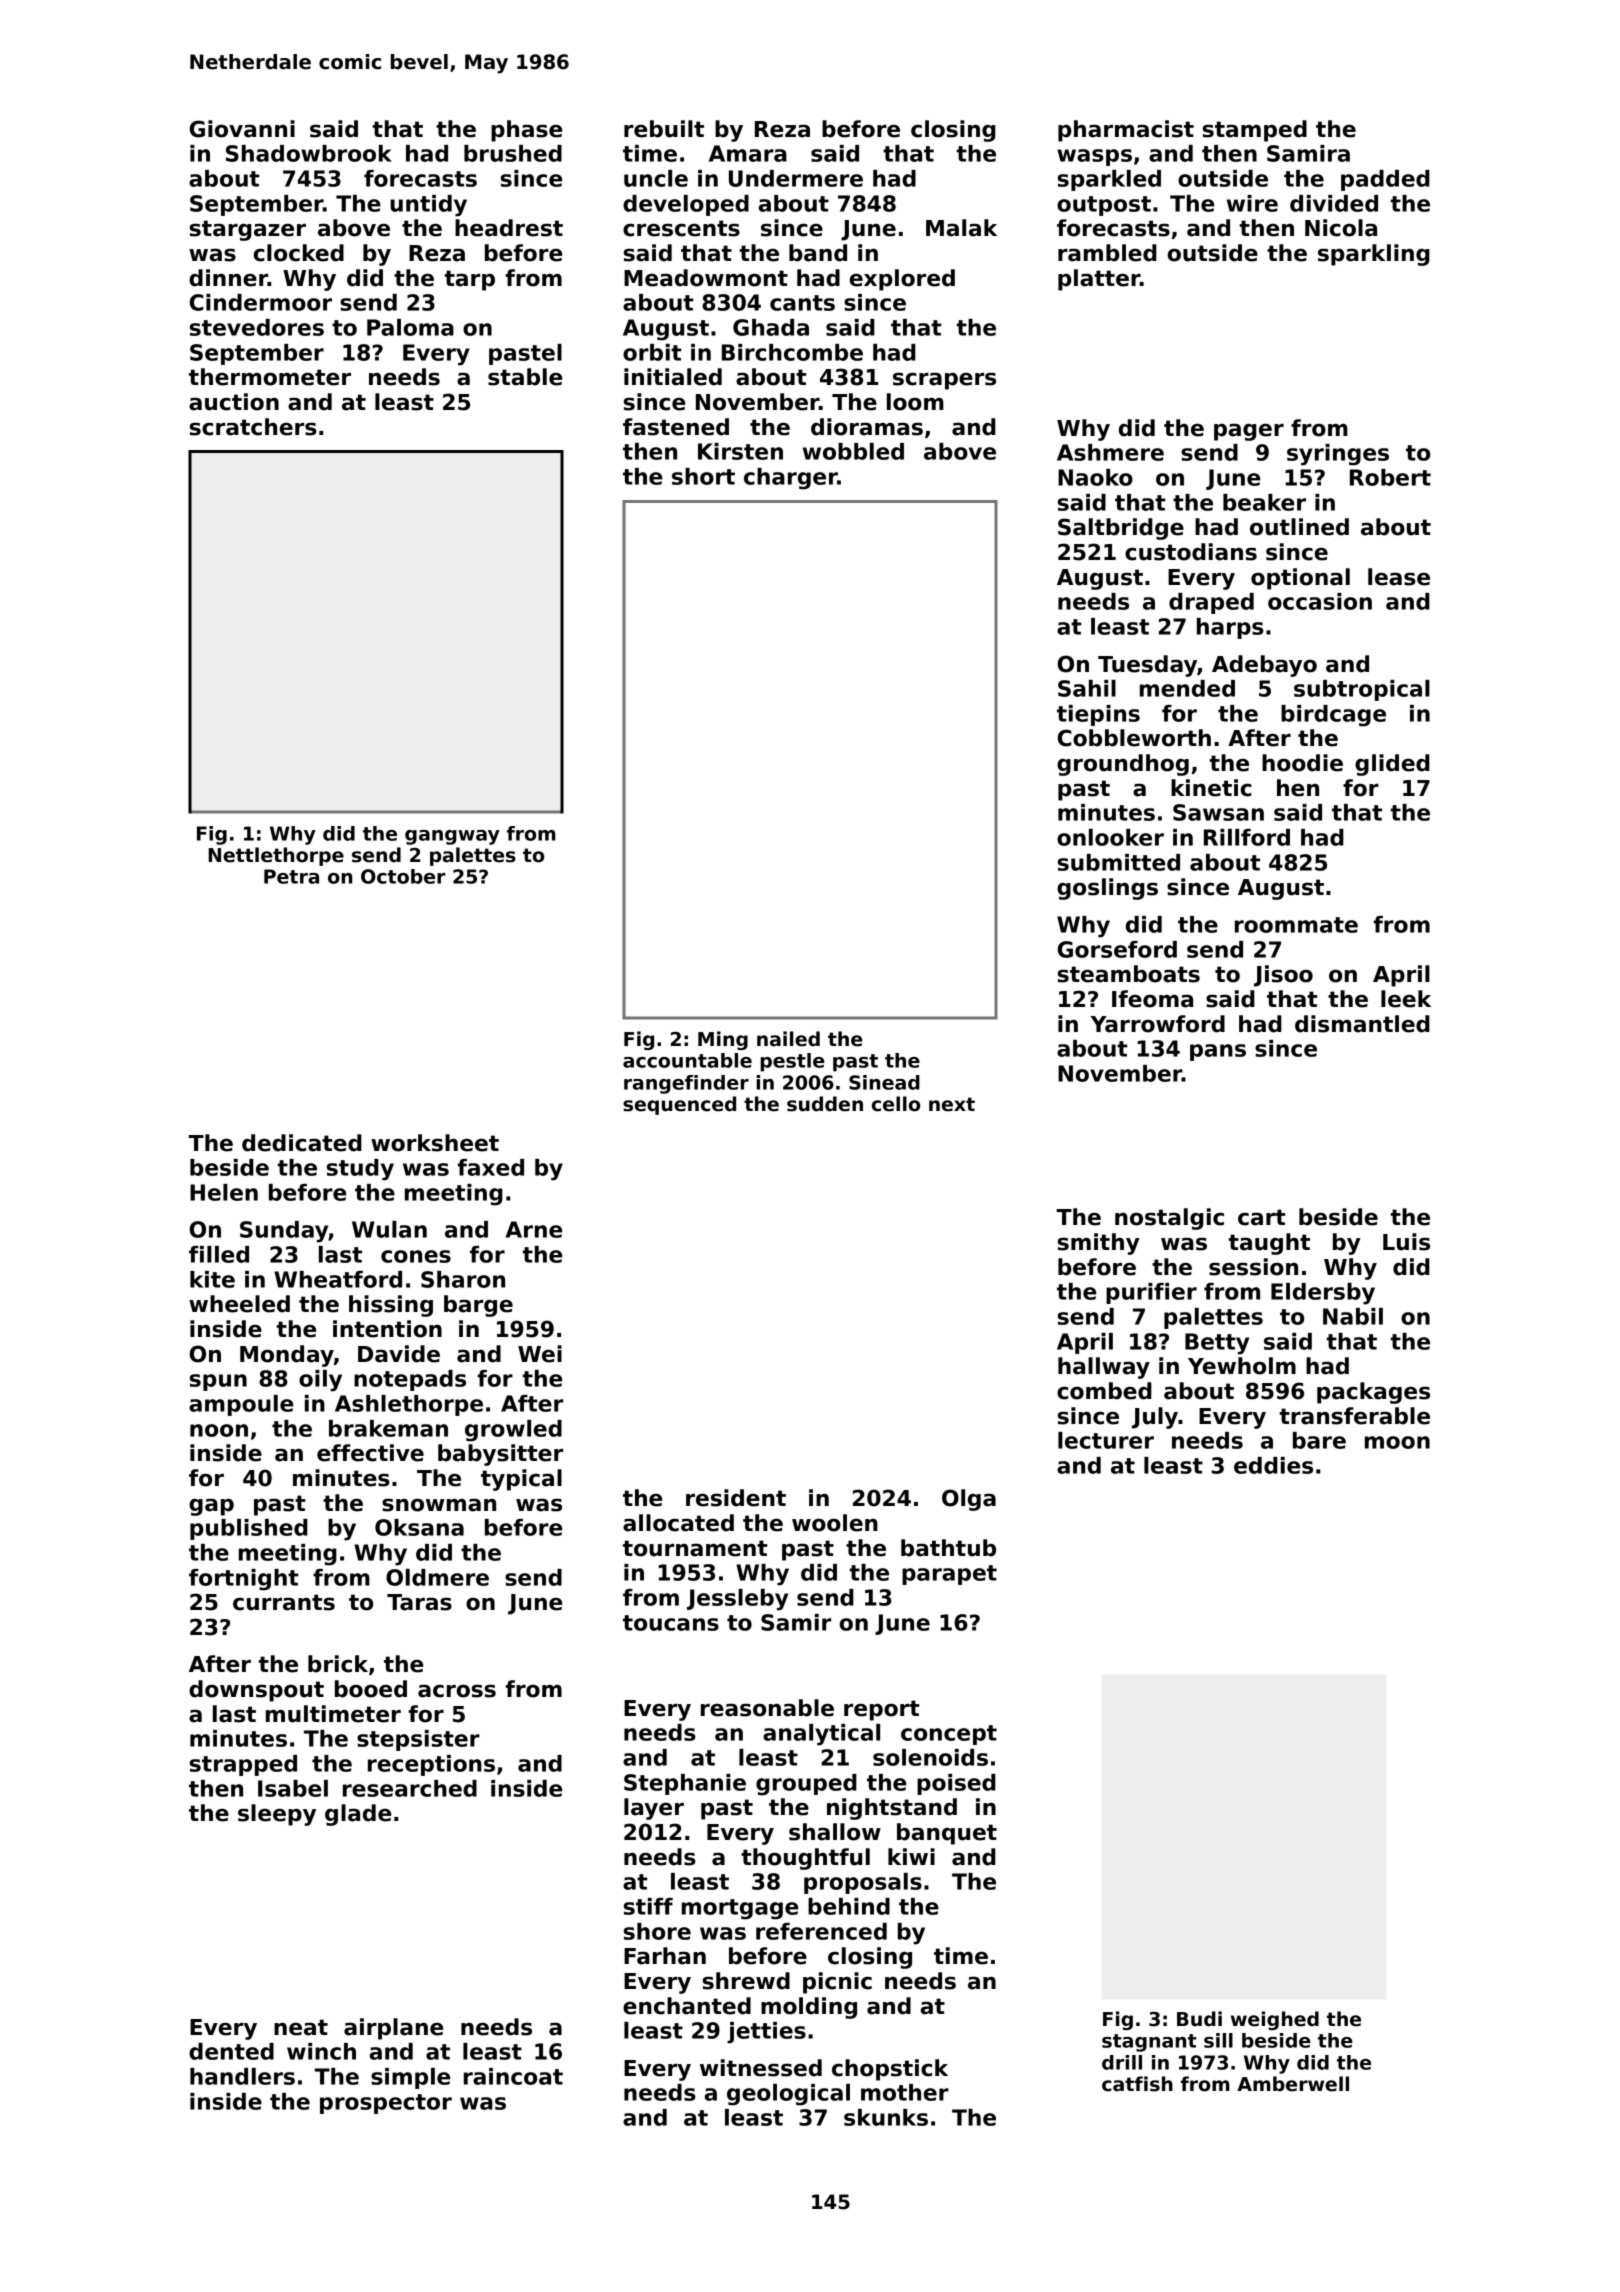 Image resolution: width=1620 pixels, height=2292 pixels. I want to click on geological, so click(788, 2095).
